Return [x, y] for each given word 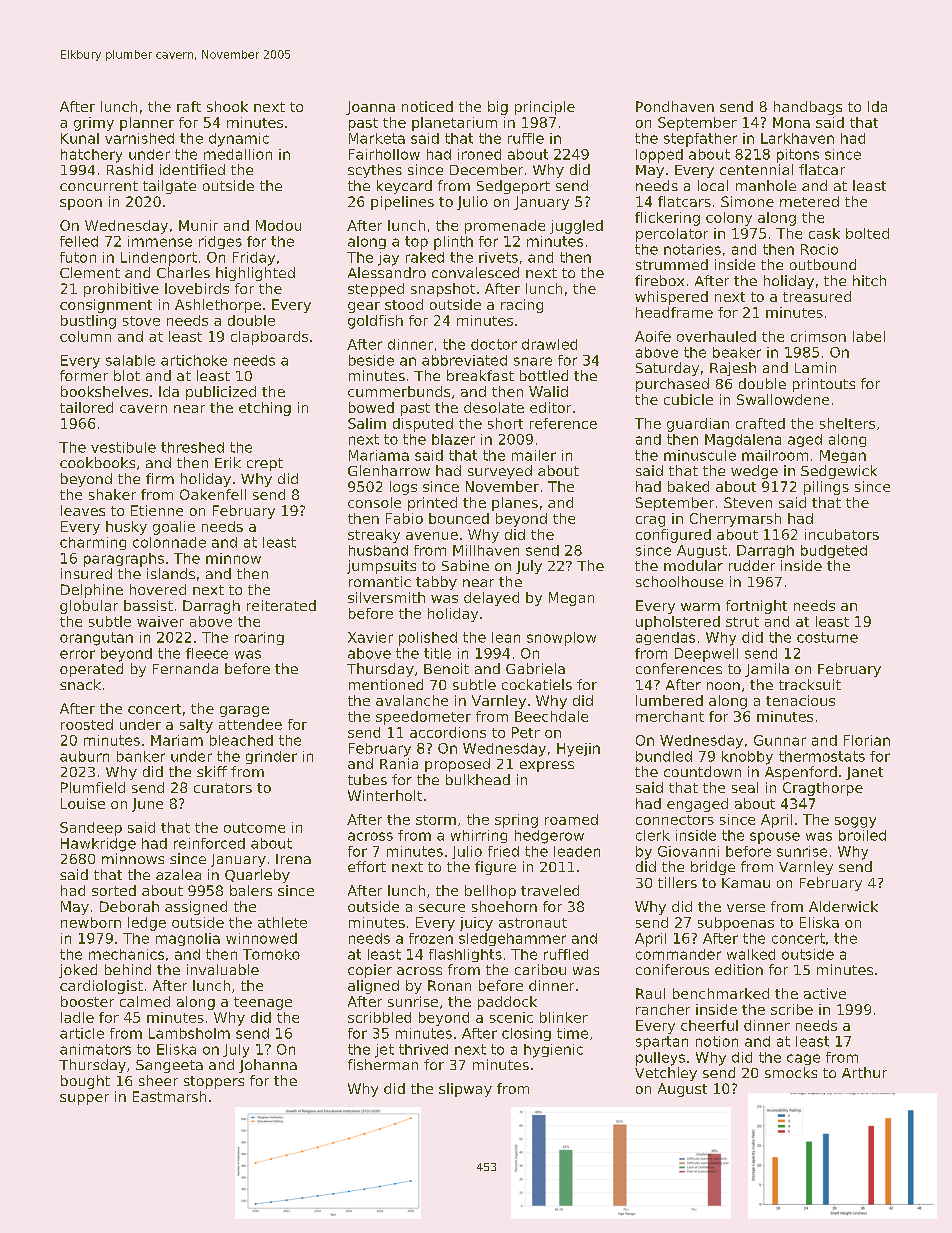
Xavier [370, 637]
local [713, 185]
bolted [867, 233]
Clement [90, 272]
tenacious [800, 700]
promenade [505, 227]
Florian [867, 740]
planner [147, 124]
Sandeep [91, 829]
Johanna [268, 1066]
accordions [448, 732]
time [572, 1033]
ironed [479, 154]
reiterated [281, 605]
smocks [791, 1072]
